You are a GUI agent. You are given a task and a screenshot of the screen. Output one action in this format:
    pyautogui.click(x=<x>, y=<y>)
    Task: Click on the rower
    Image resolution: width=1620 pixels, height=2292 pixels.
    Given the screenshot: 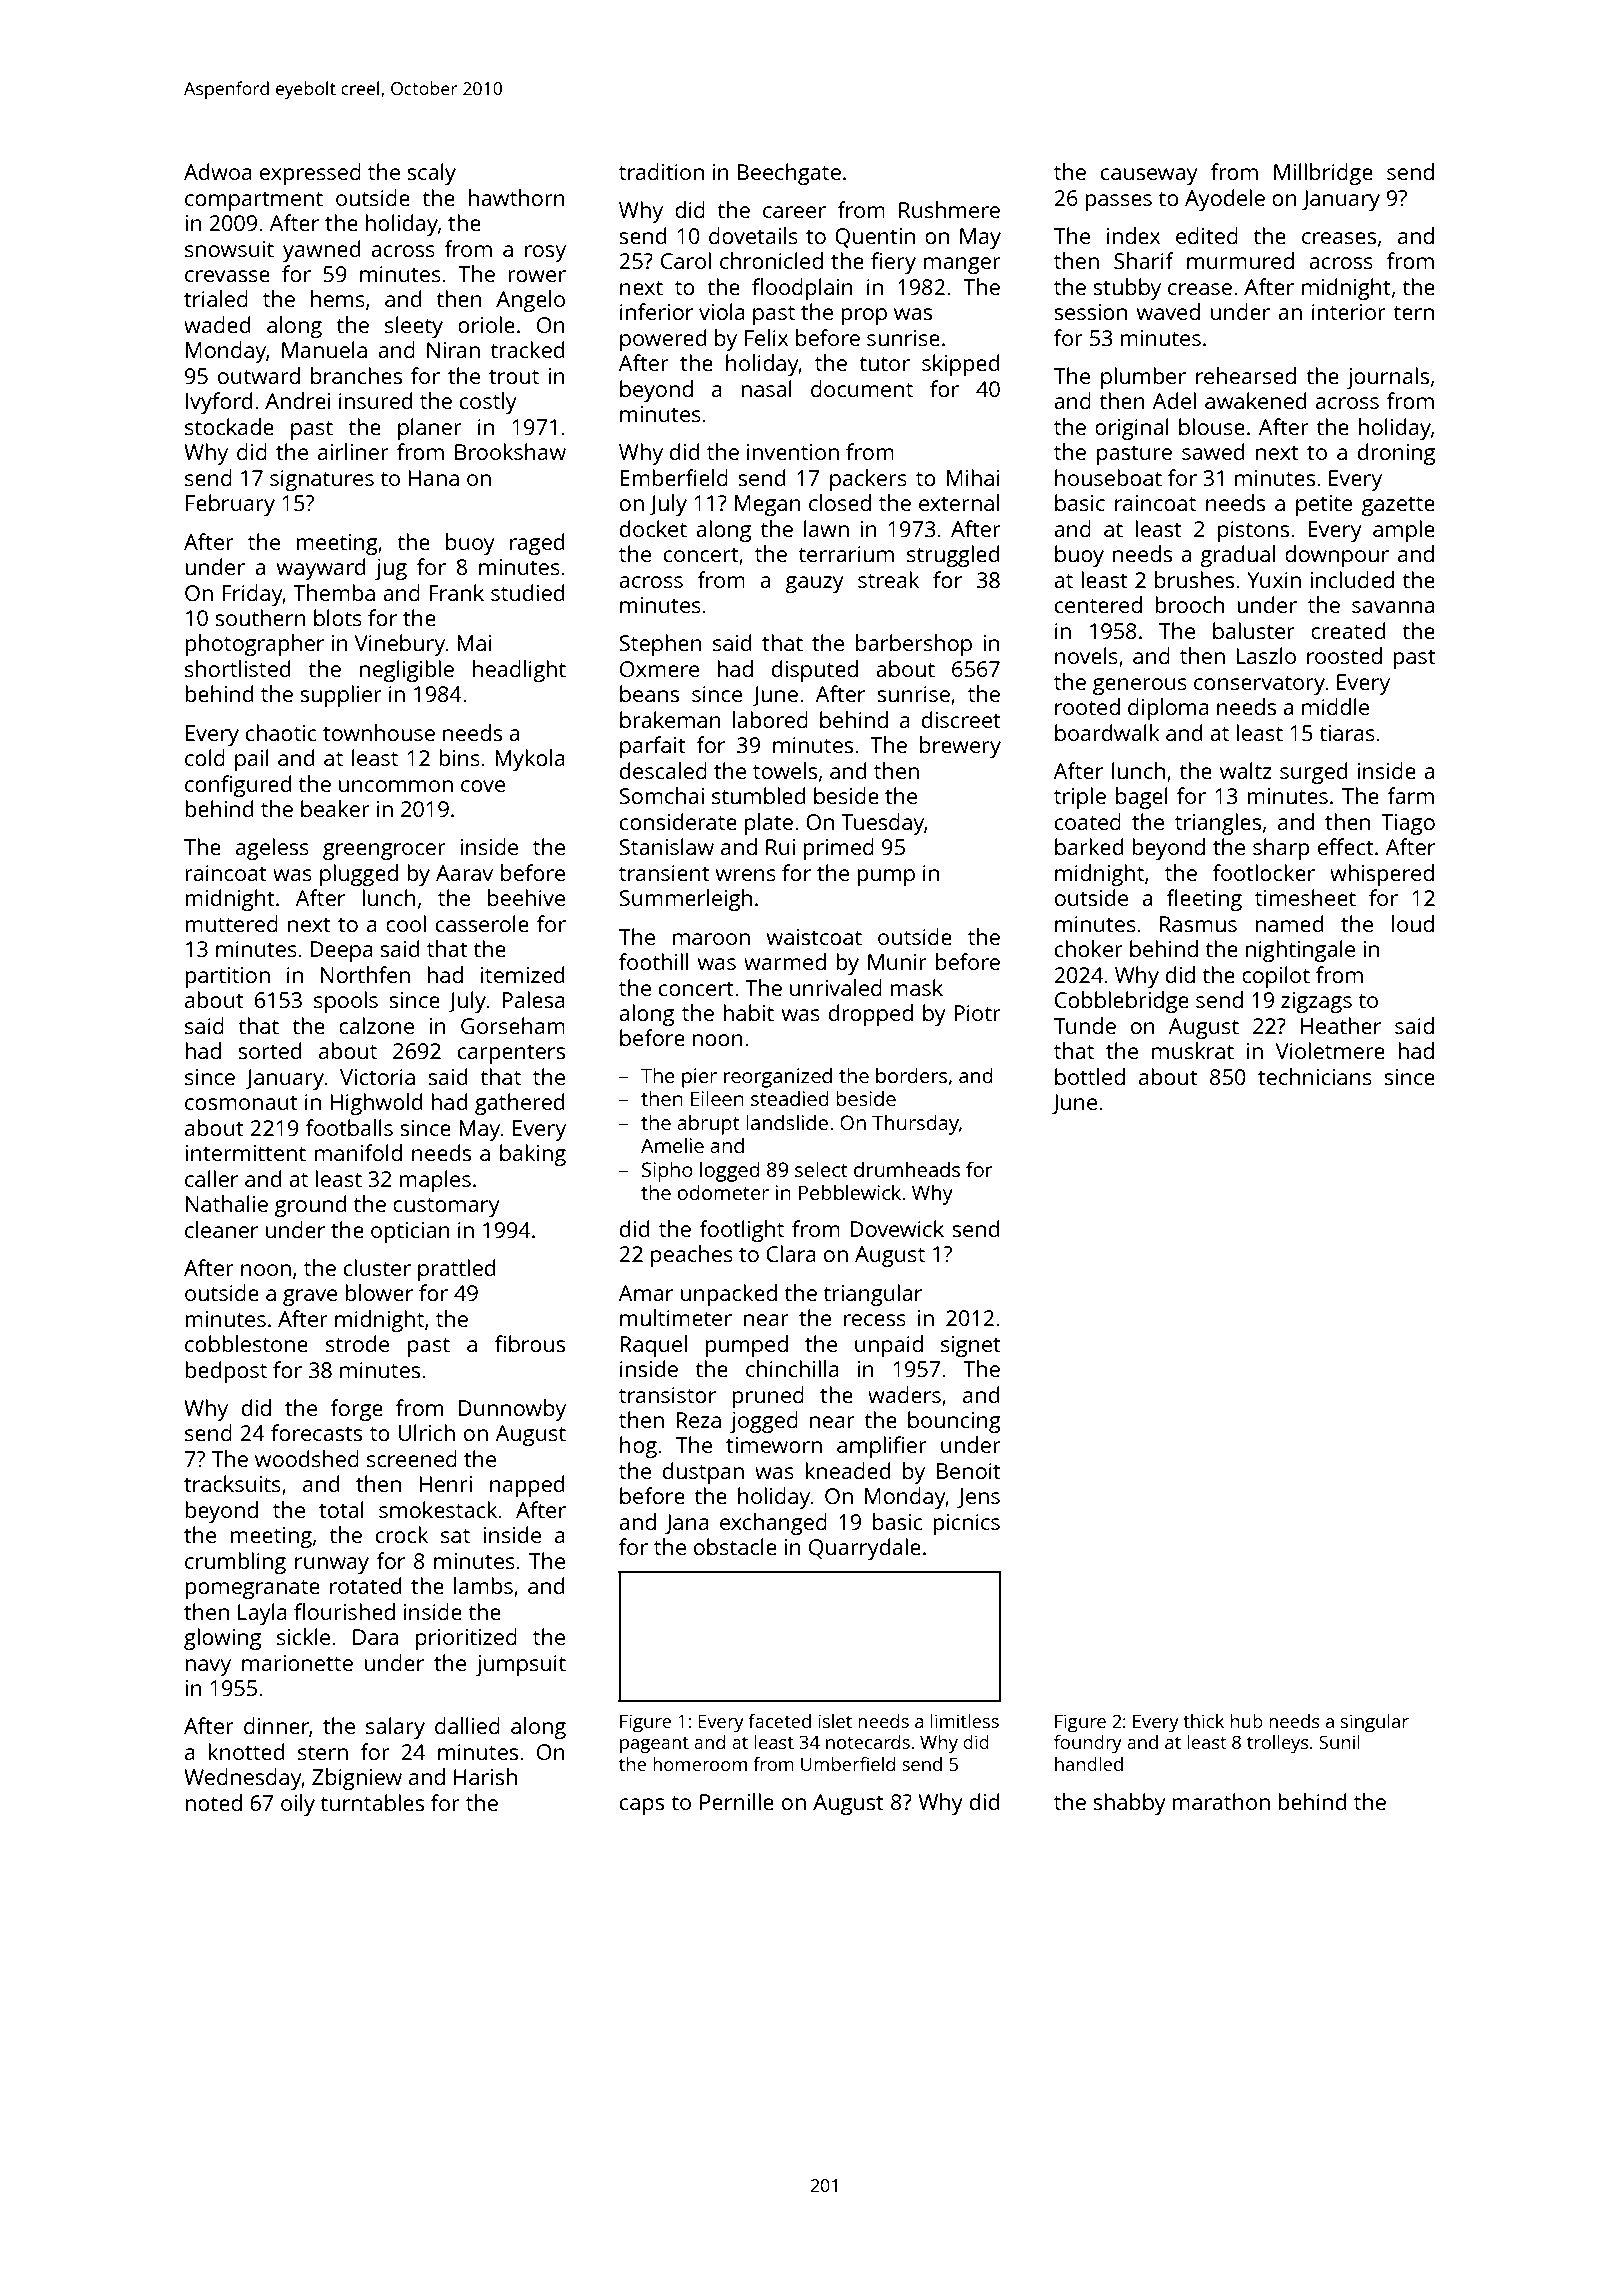 What is the action you would take?
    pyautogui.click(x=537, y=276)
